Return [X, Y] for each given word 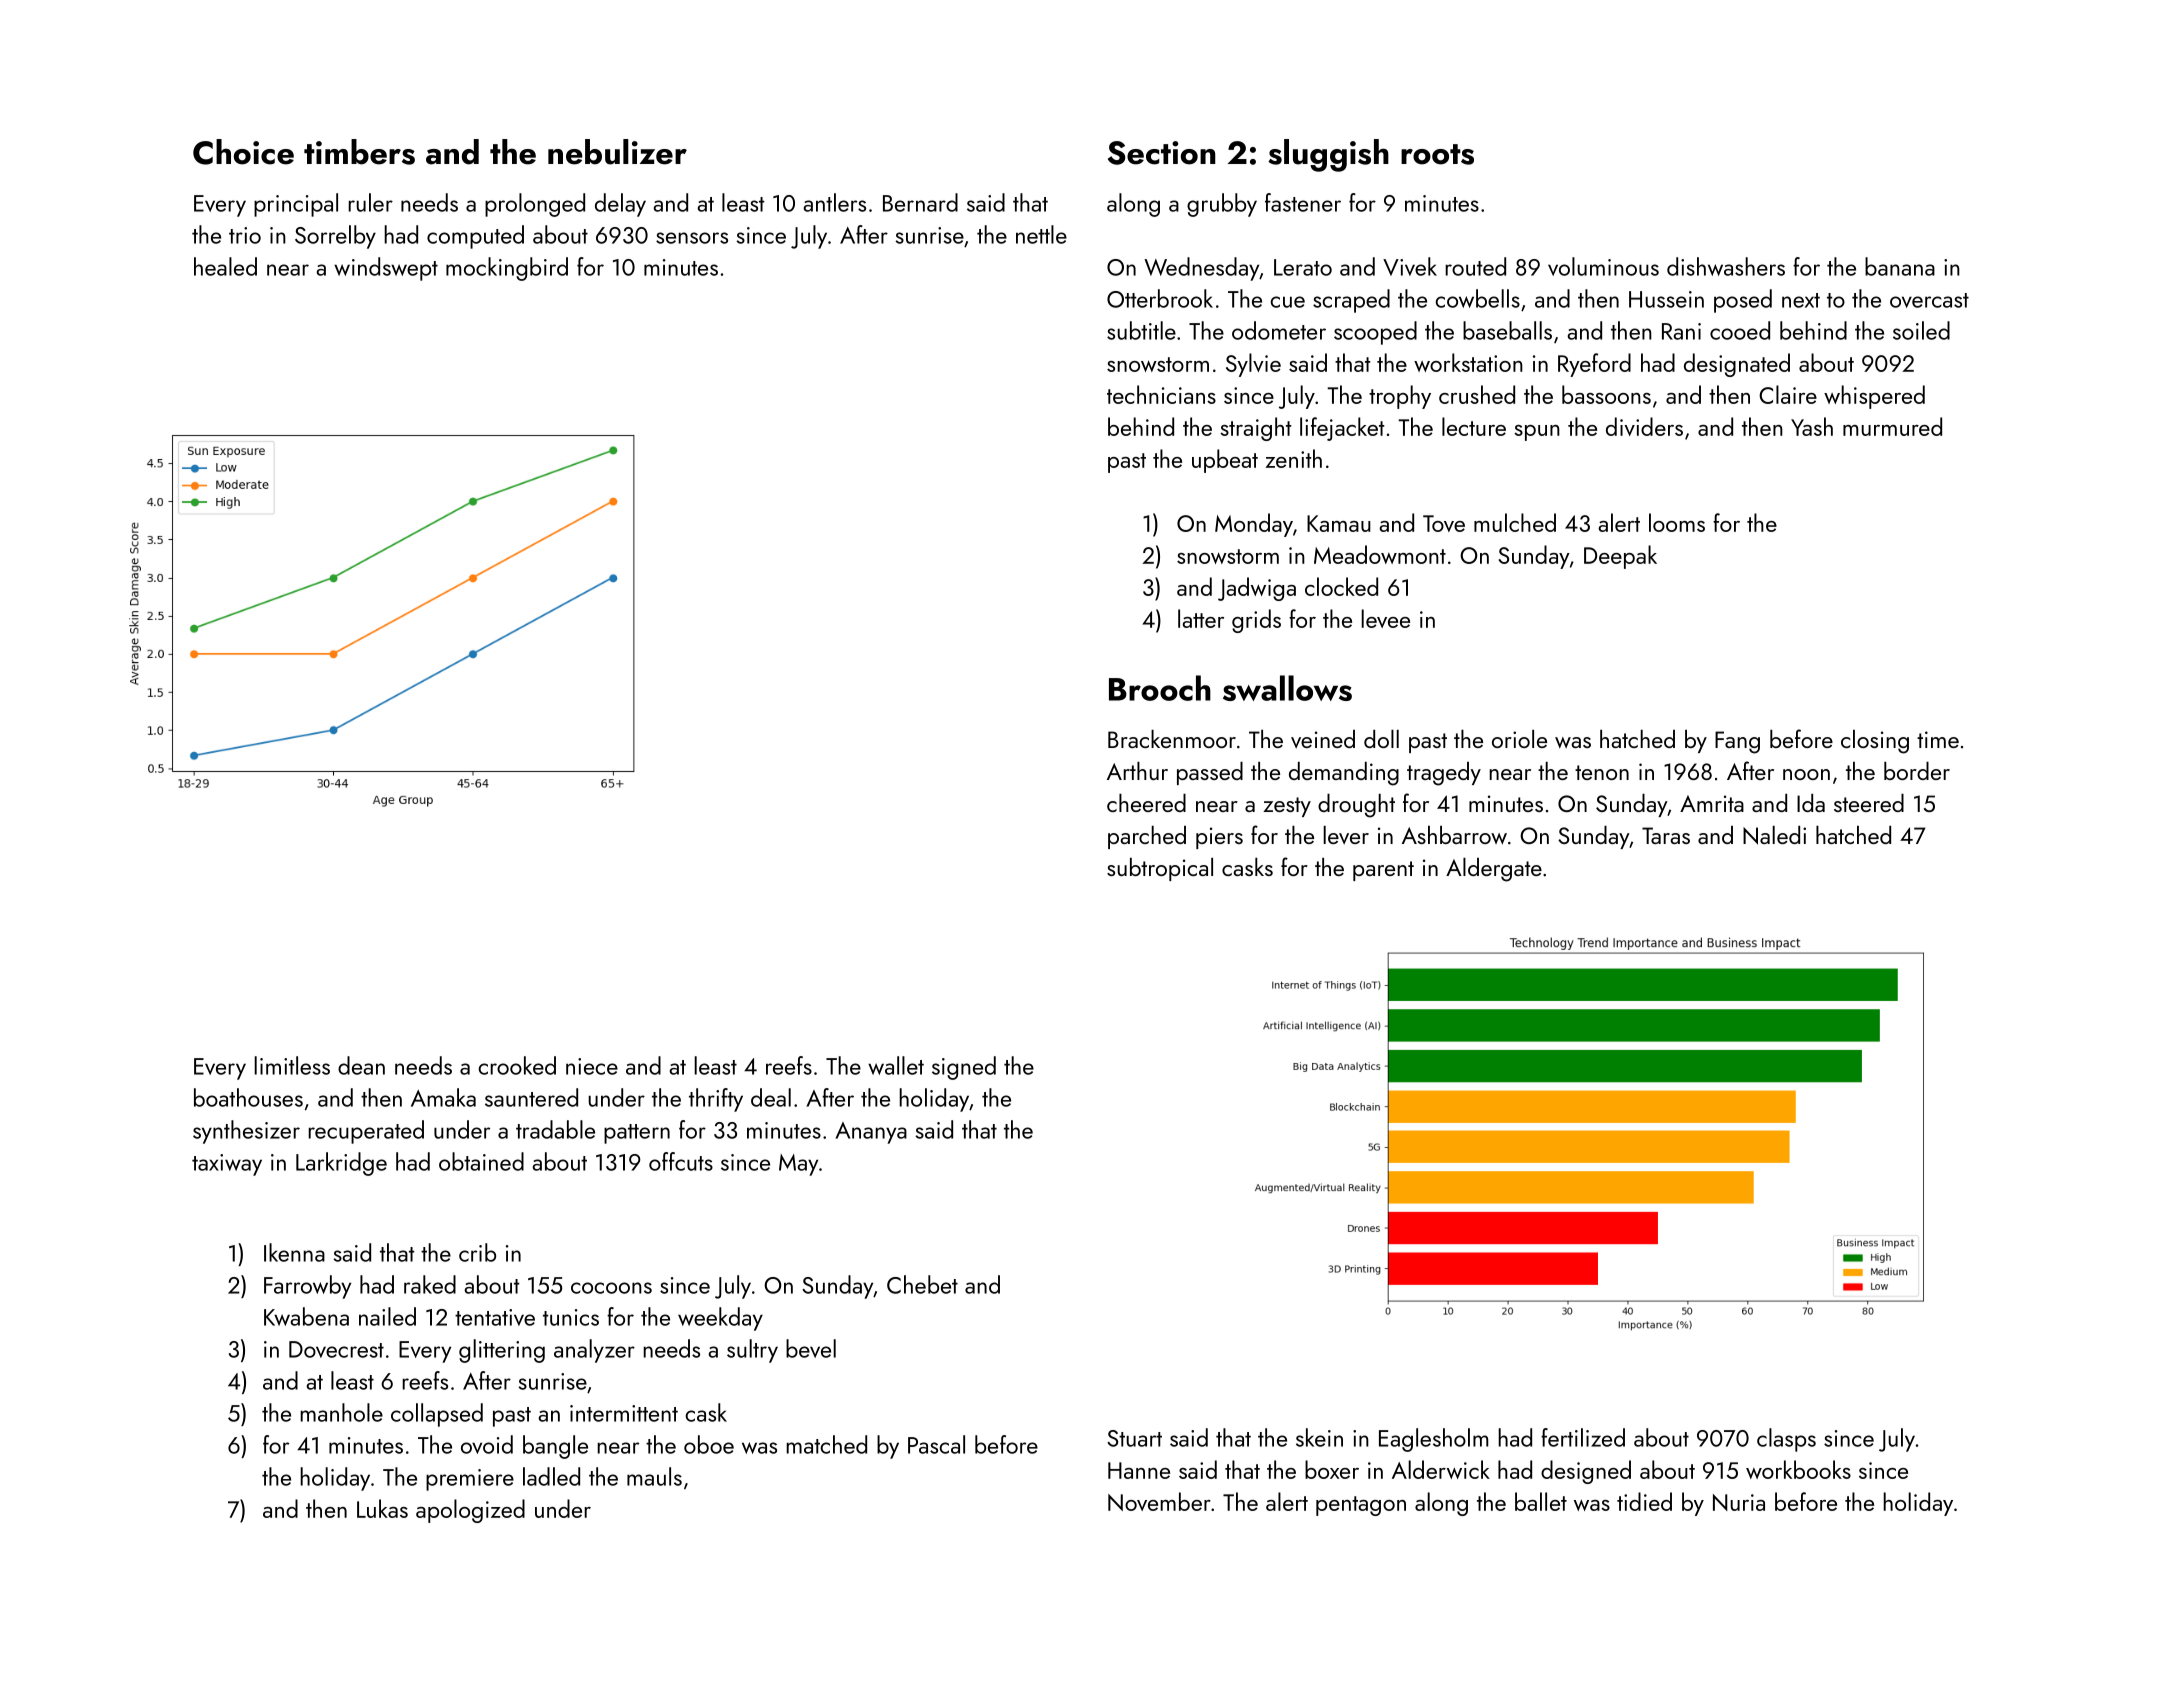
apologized [470, 1511]
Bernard [920, 202]
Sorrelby [335, 237]
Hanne [1139, 1470]
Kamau [1339, 523]
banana [1900, 266]
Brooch [1160, 688]
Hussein [1666, 299]
